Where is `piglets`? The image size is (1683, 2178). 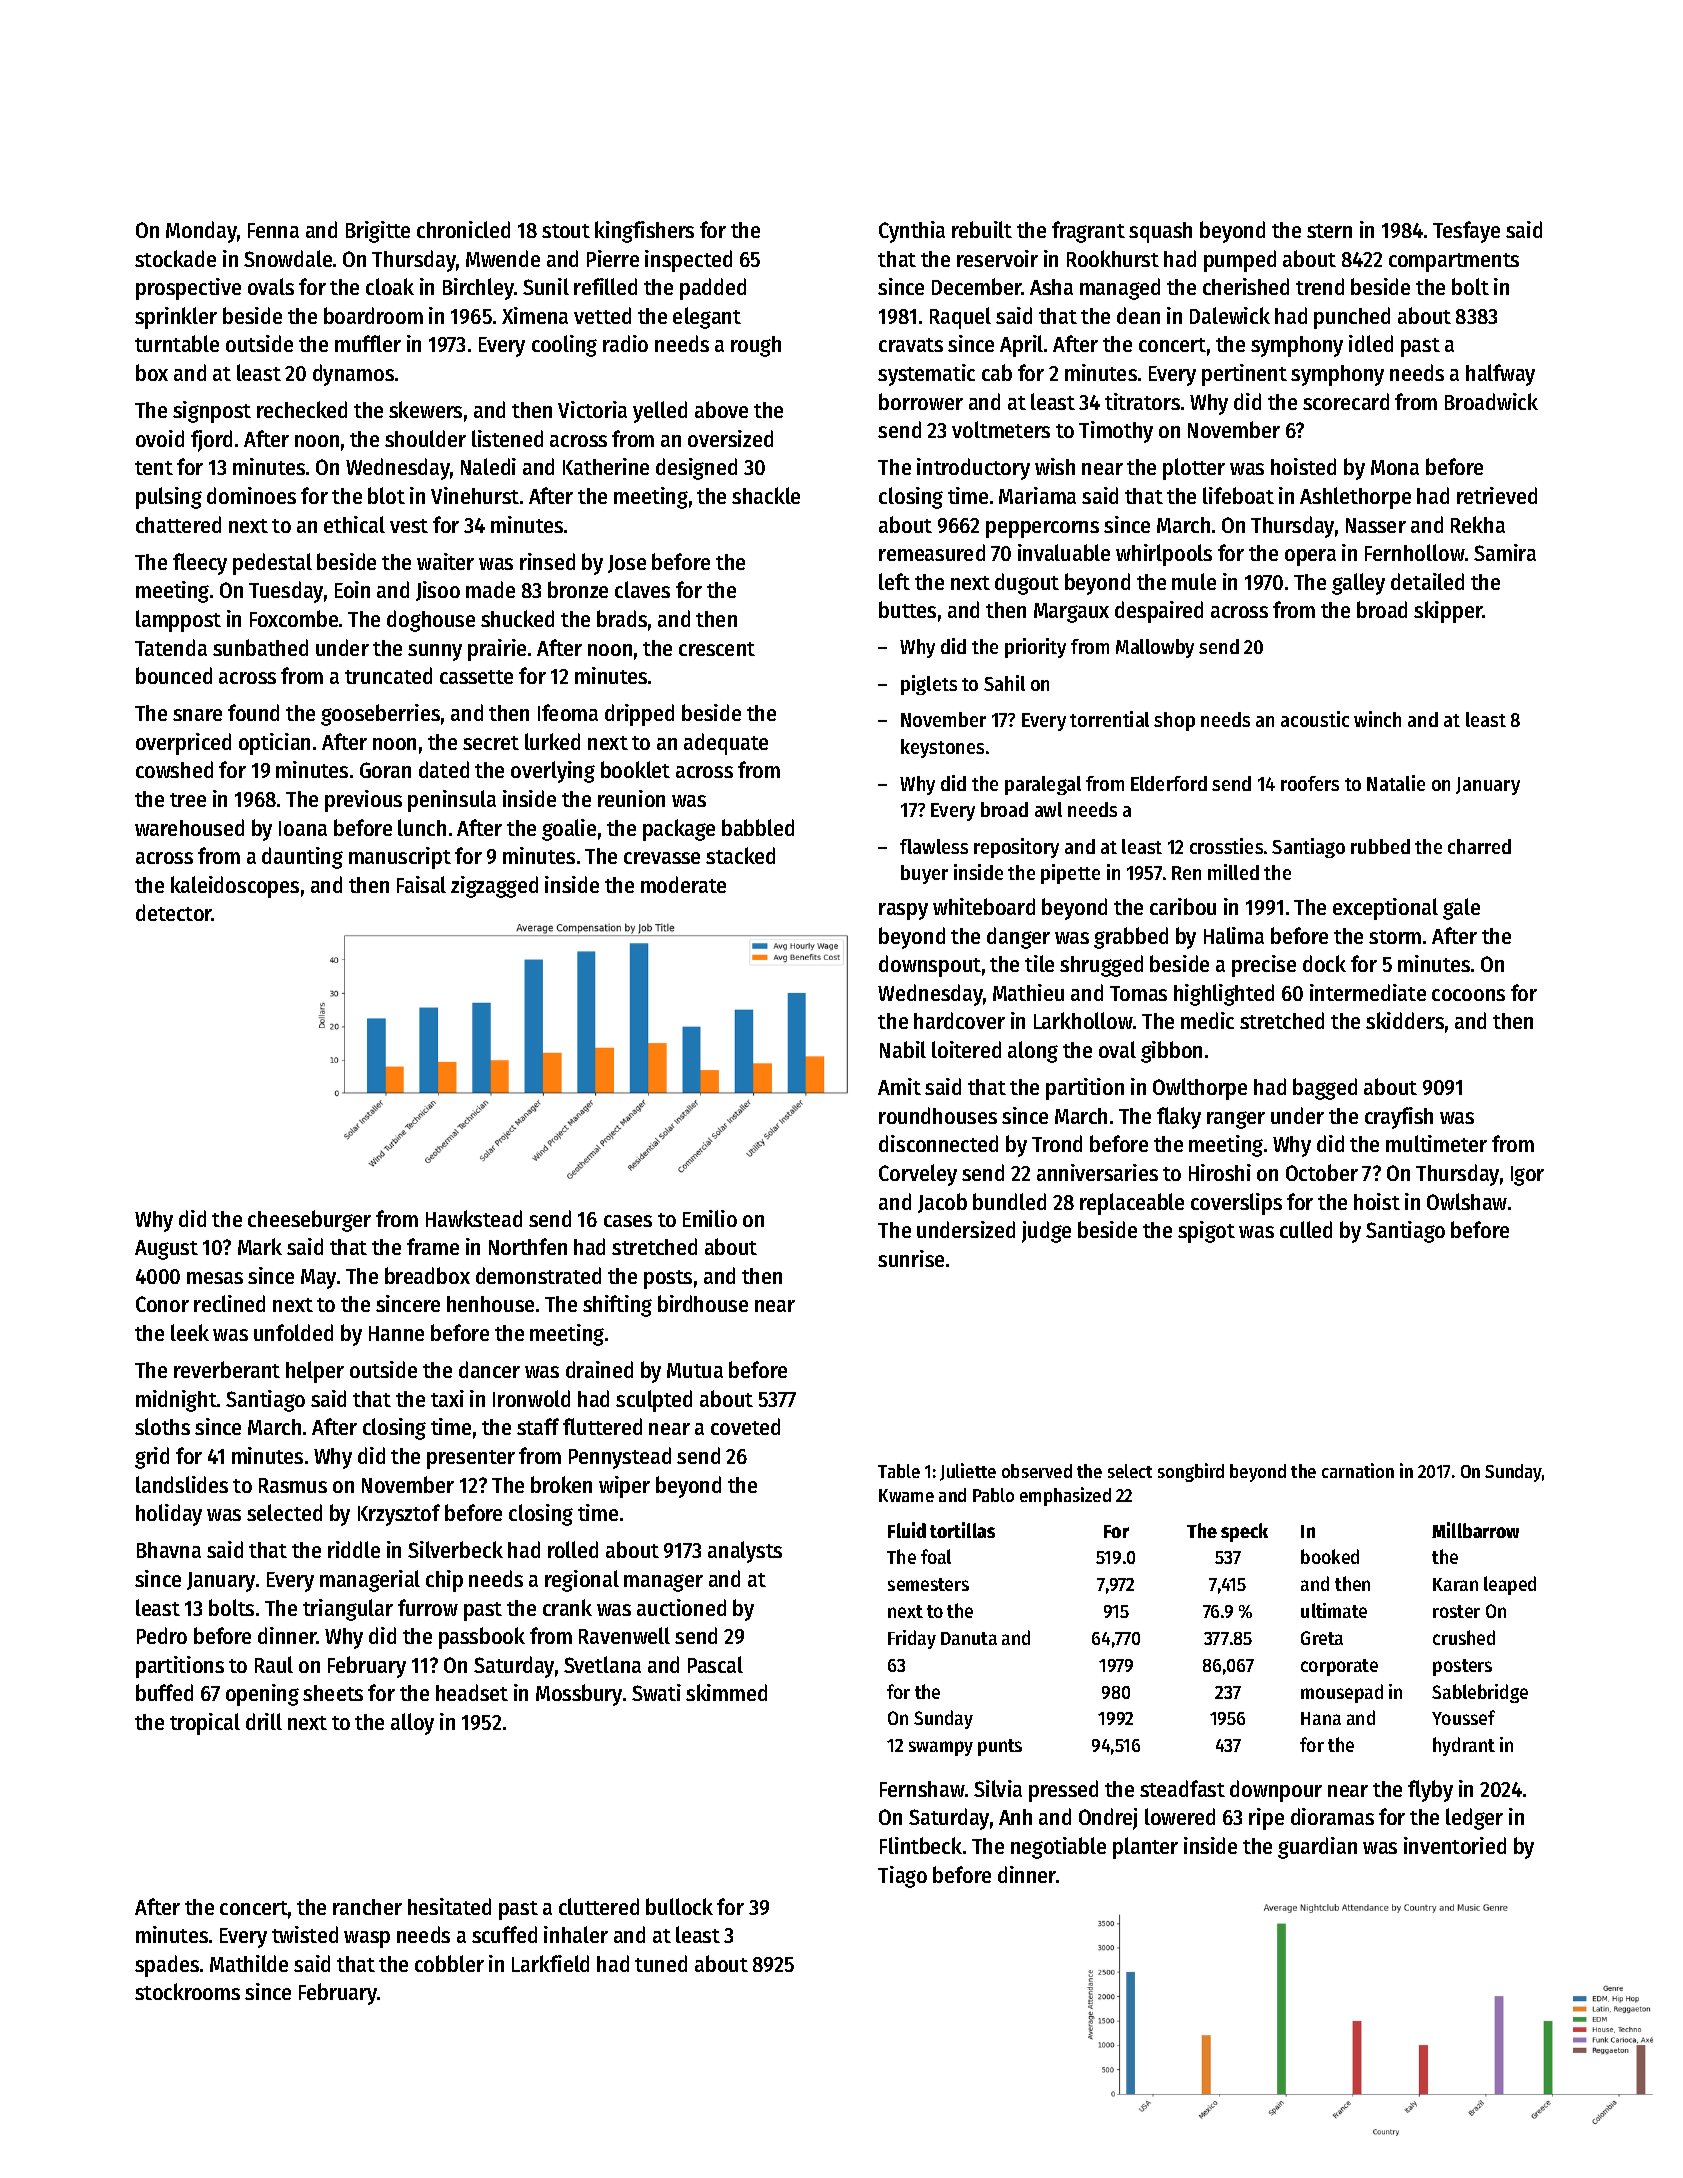
piglets is located at coordinates (929, 685).
